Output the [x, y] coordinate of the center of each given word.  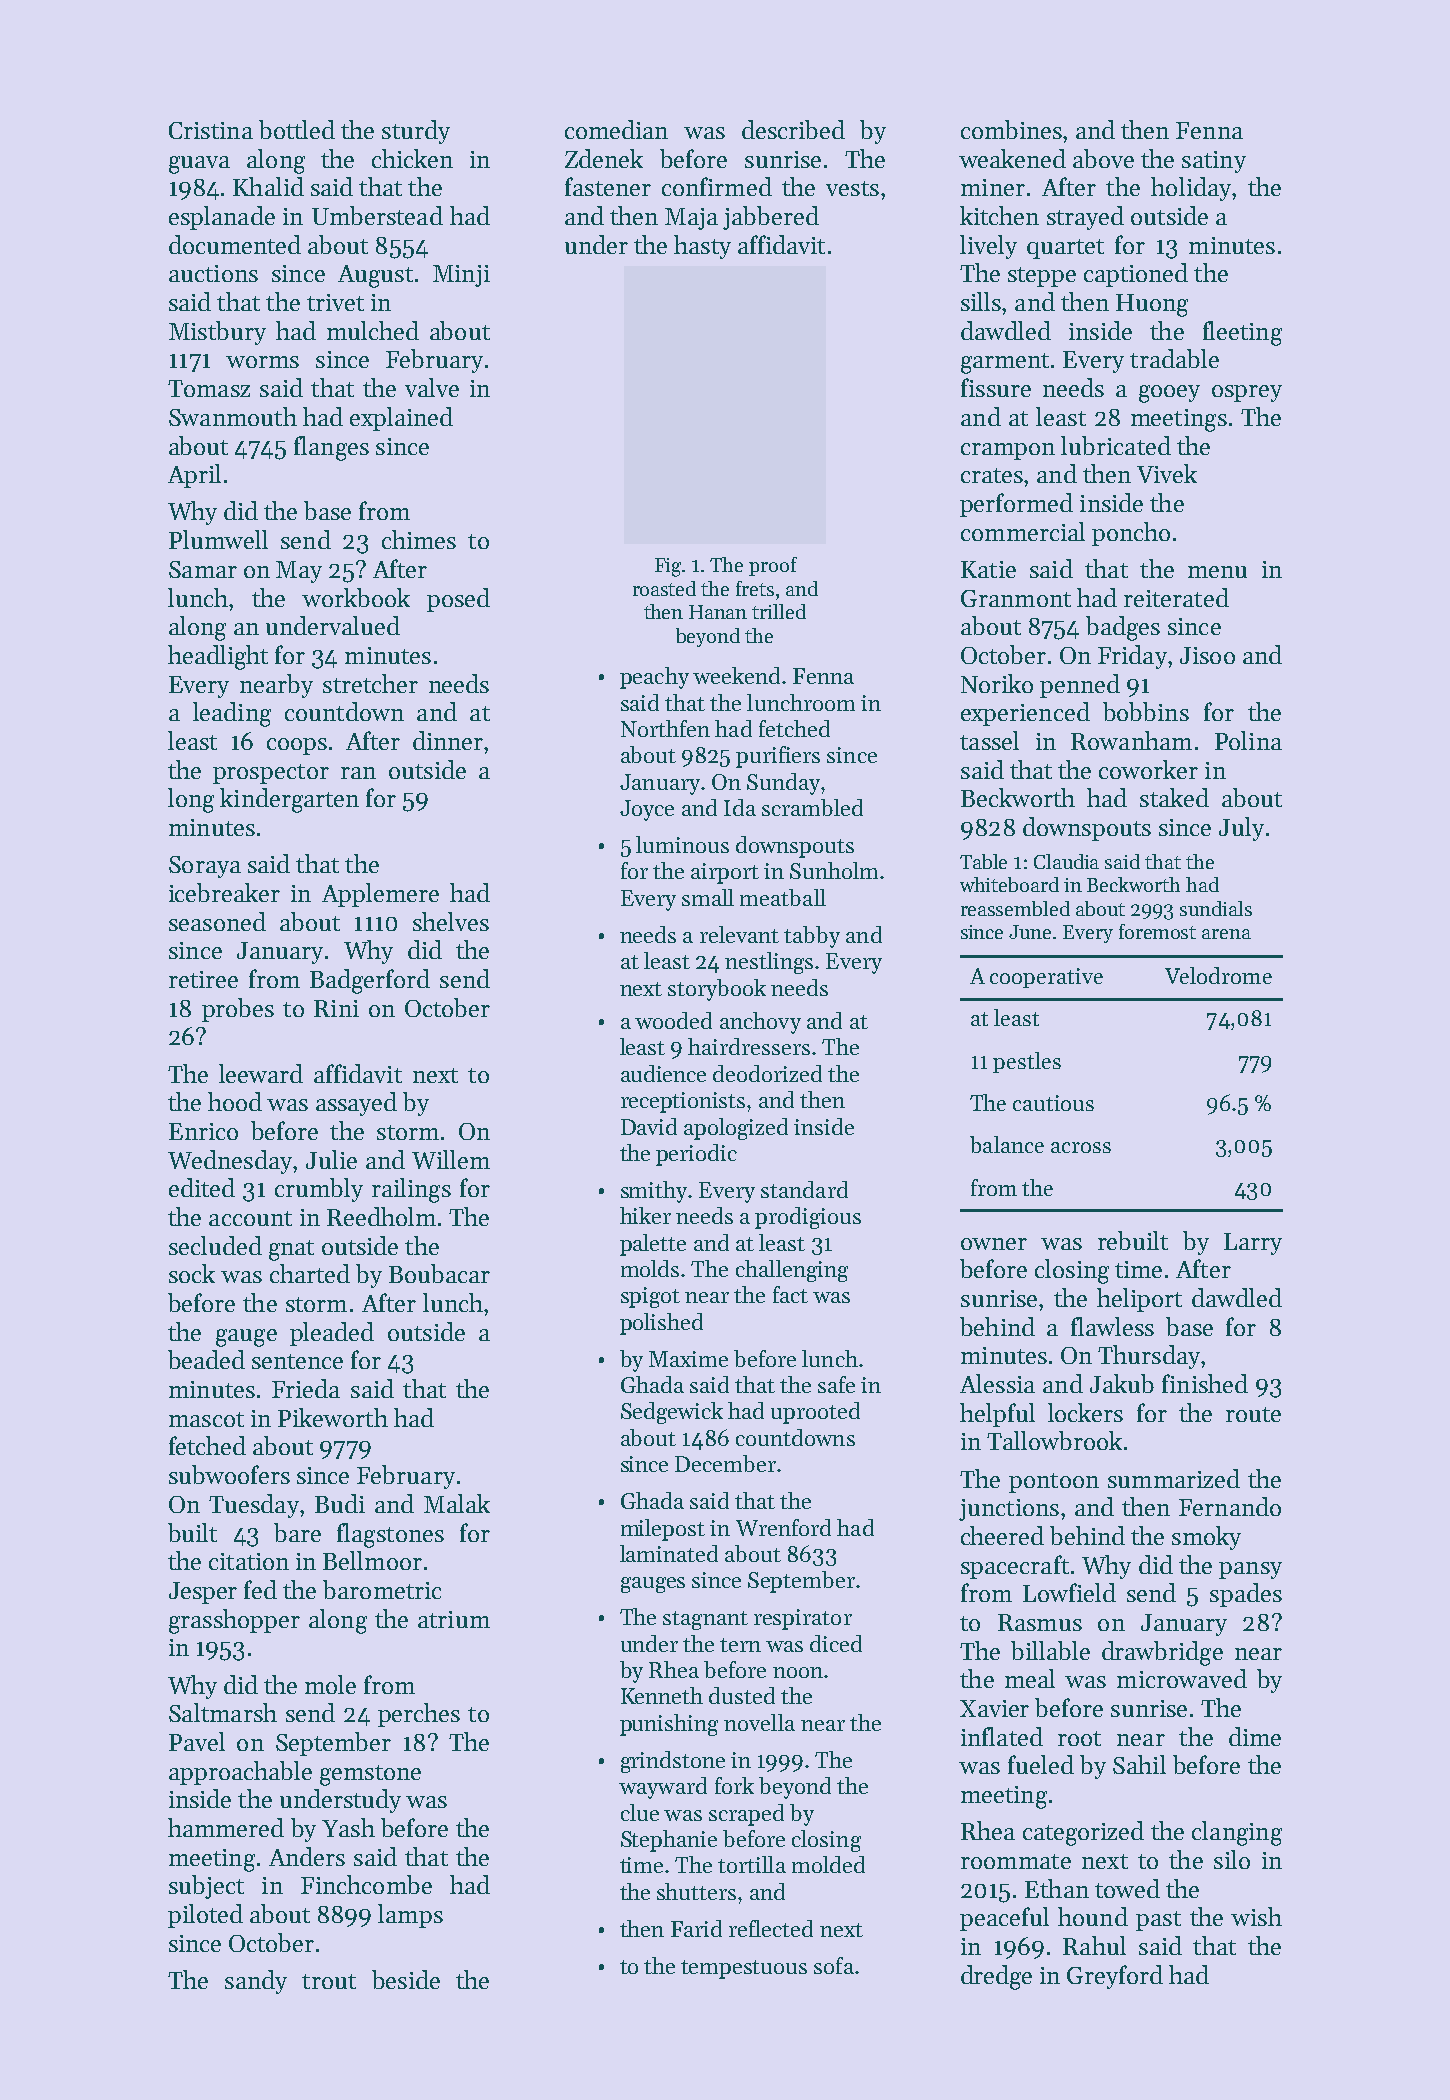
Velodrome [1218, 975]
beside [406, 1979]
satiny [1214, 162]
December [725, 1463]
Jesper [203, 1593]
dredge [996, 1977]
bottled [297, 129]
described [793, 129]
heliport [1139, 1300]
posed [458, 600]
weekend [736, 675]
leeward [261, 1073]
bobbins [1146, 711]
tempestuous [744, 1969]
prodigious [808, 1218]
